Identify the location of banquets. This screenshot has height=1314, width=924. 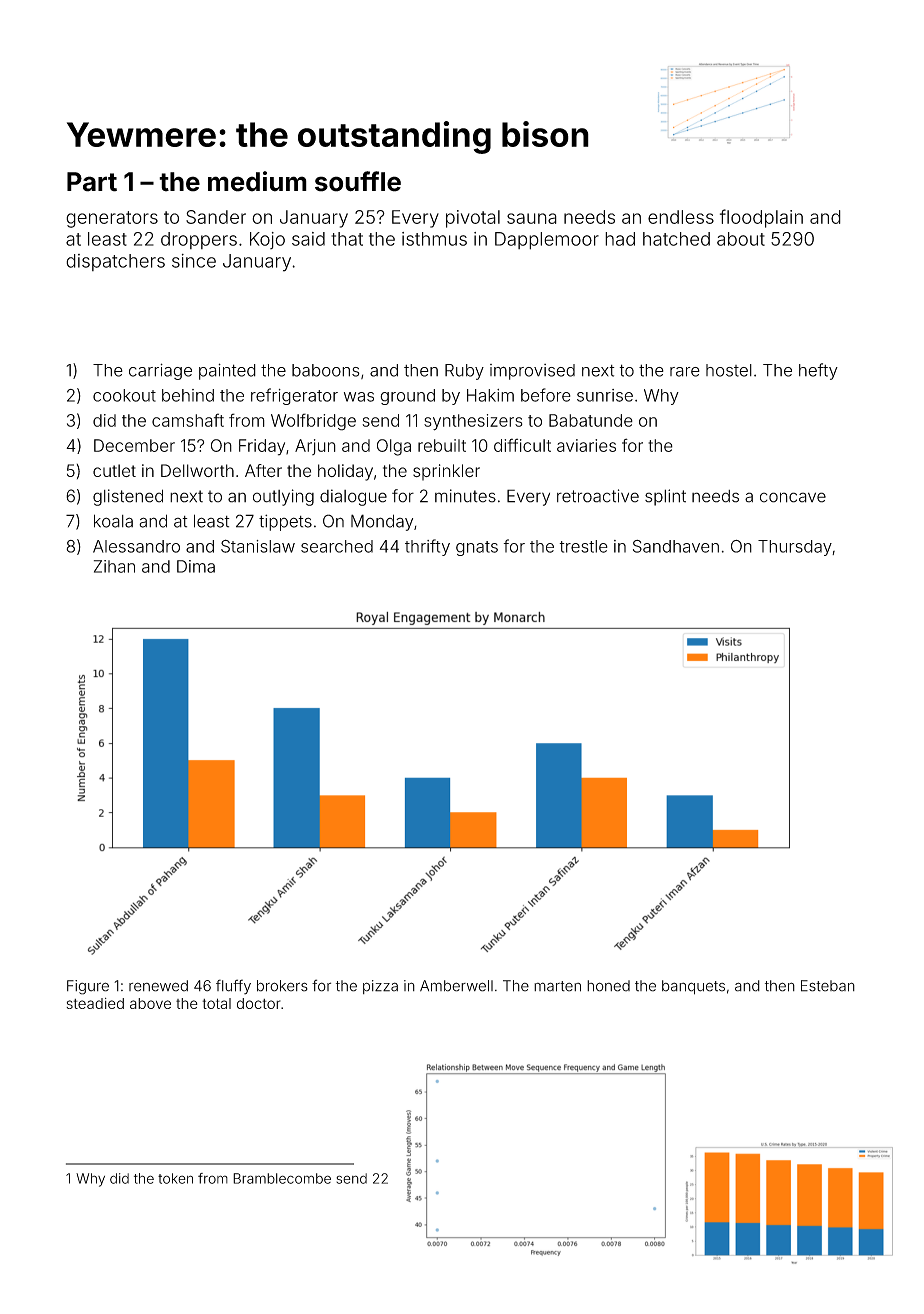
(693, 987).
